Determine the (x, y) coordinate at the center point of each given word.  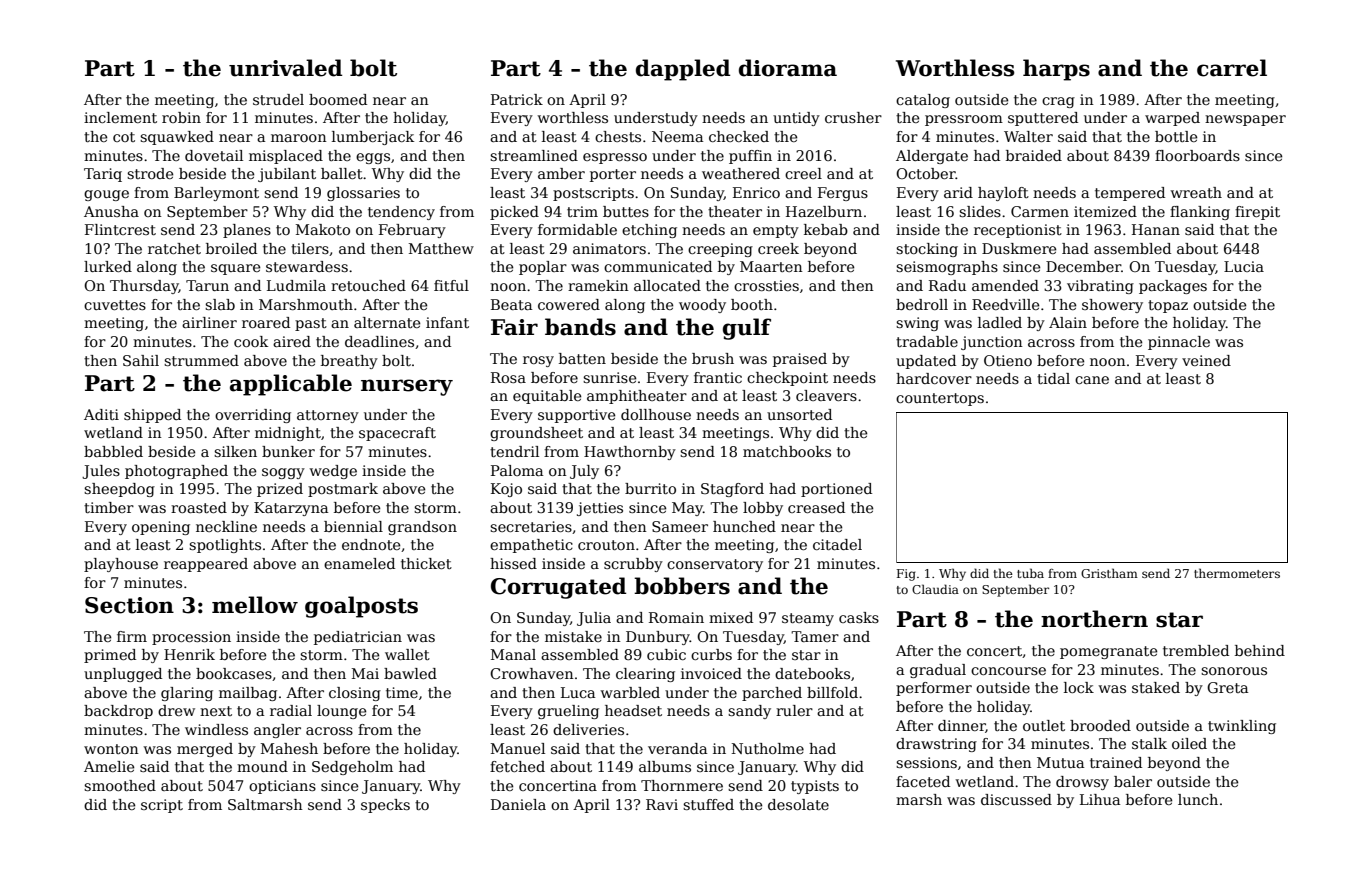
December (1083, 266)
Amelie (109, 766)
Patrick (517, 99)
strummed (201, 360)
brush (713, 358)
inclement (120, 117)
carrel (1232, 68)
